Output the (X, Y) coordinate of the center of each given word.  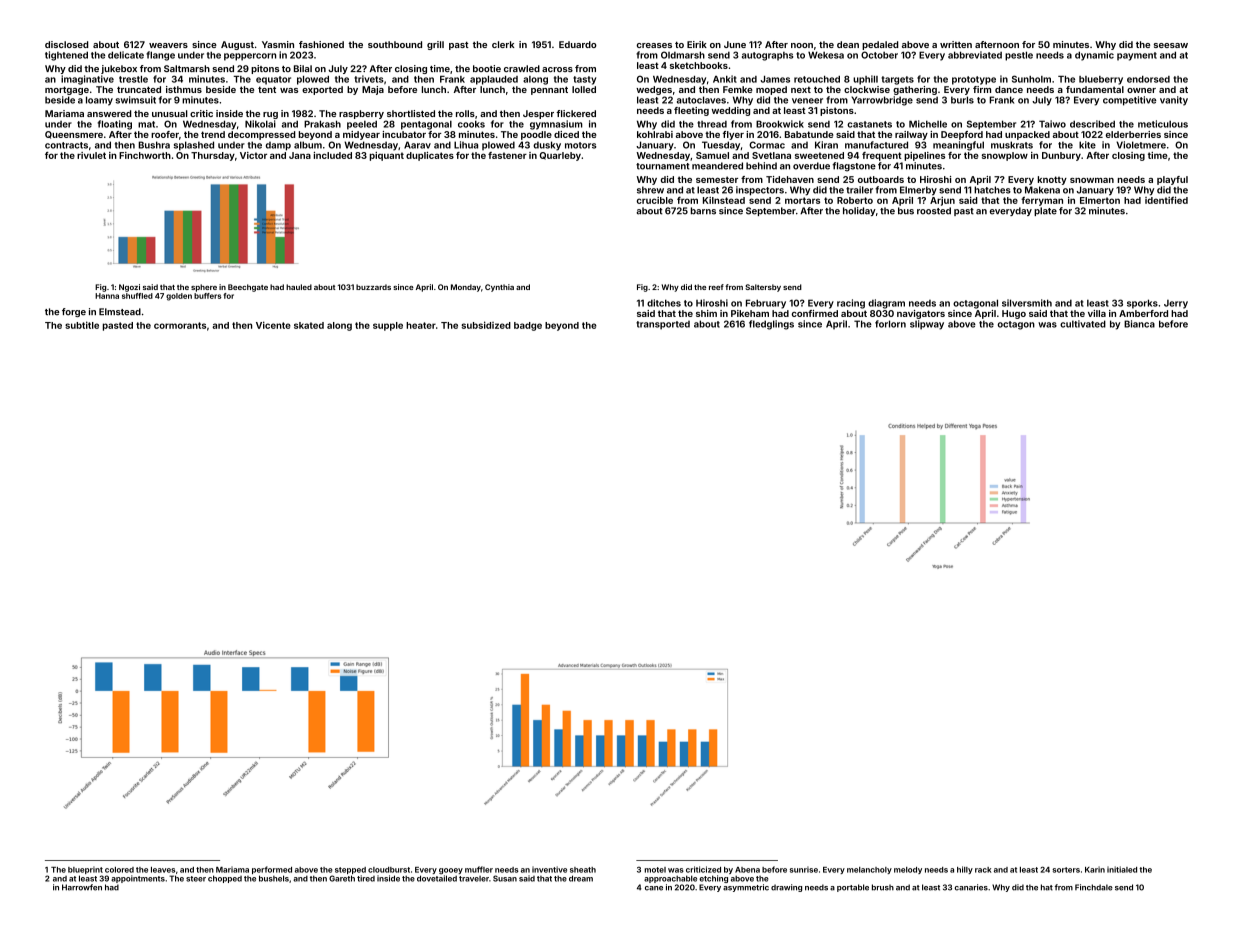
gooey (451, 871)
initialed (1122, 869)
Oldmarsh (683, 55)
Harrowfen (82, 887)
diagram (886, 304)
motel (655, 870)
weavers (168, 45)
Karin (1095, 869)
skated (309, 325)
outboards (881, 179)
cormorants (180, 325)
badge (528, 326)
